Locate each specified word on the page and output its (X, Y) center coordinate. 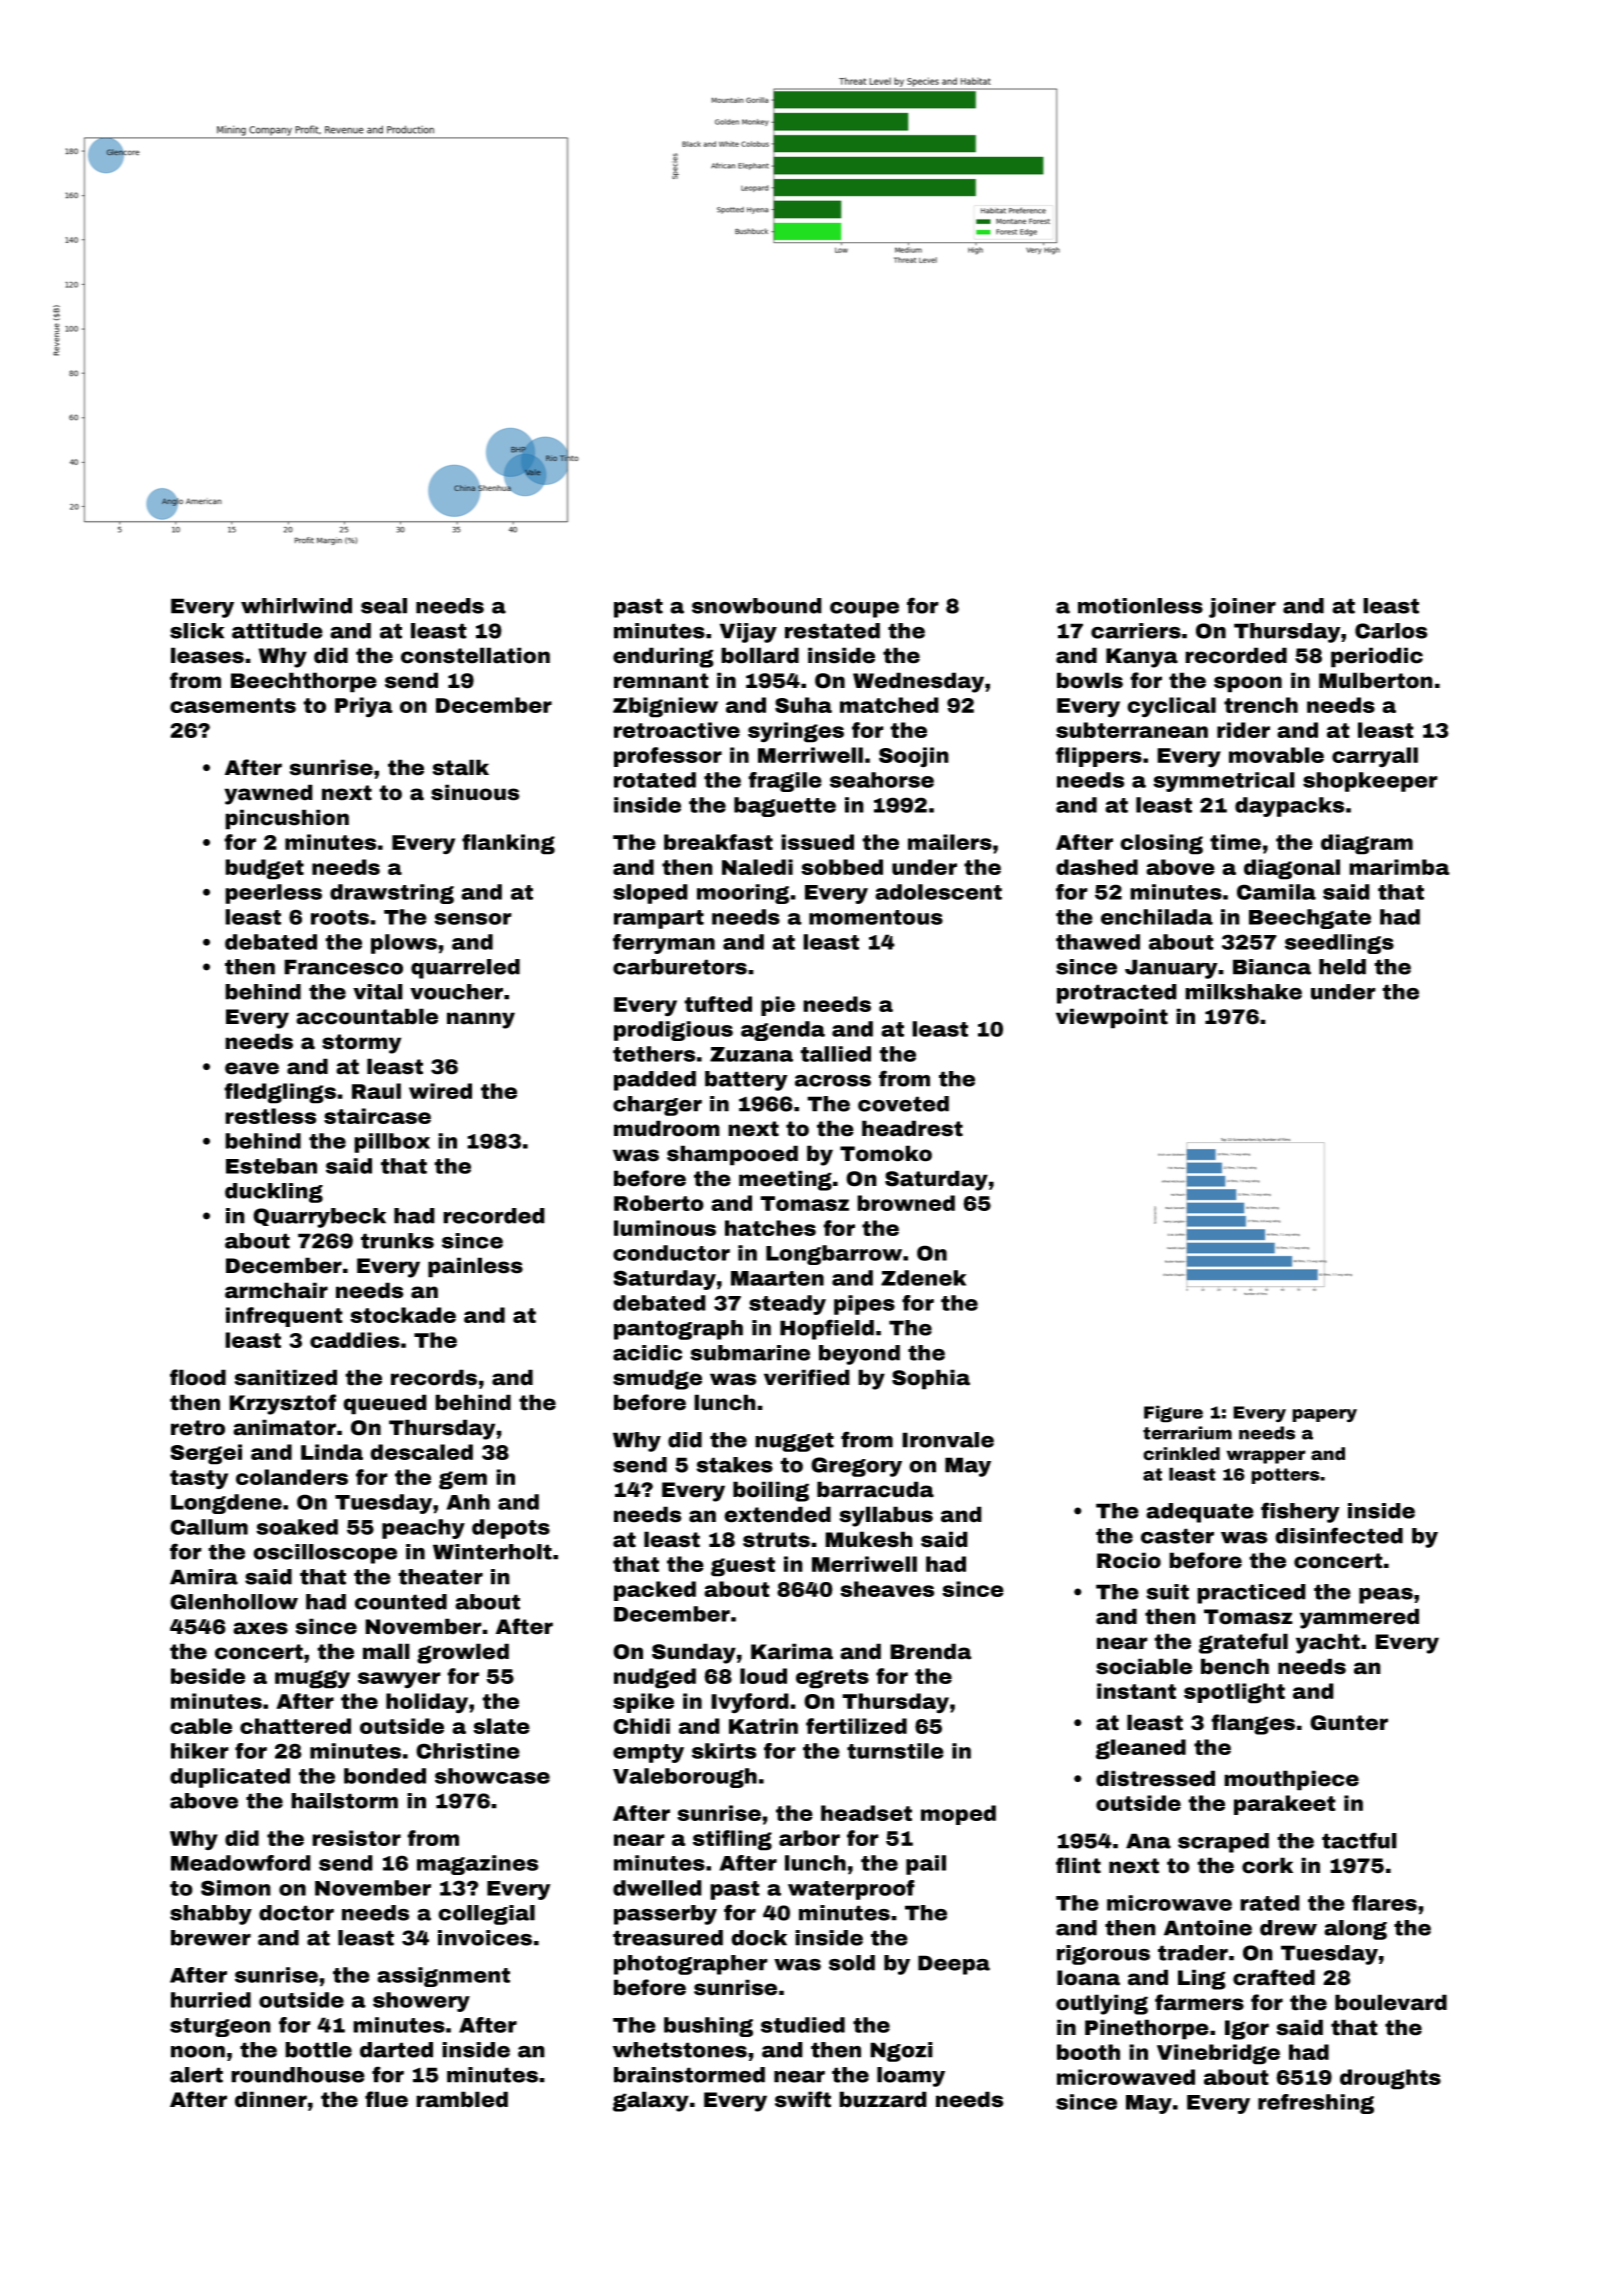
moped (958, 1815)
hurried (211, 2000)
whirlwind (296, 606)
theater (440, 1577)
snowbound (757, 606)
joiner (1242, 608)
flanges (1253, 1724)
